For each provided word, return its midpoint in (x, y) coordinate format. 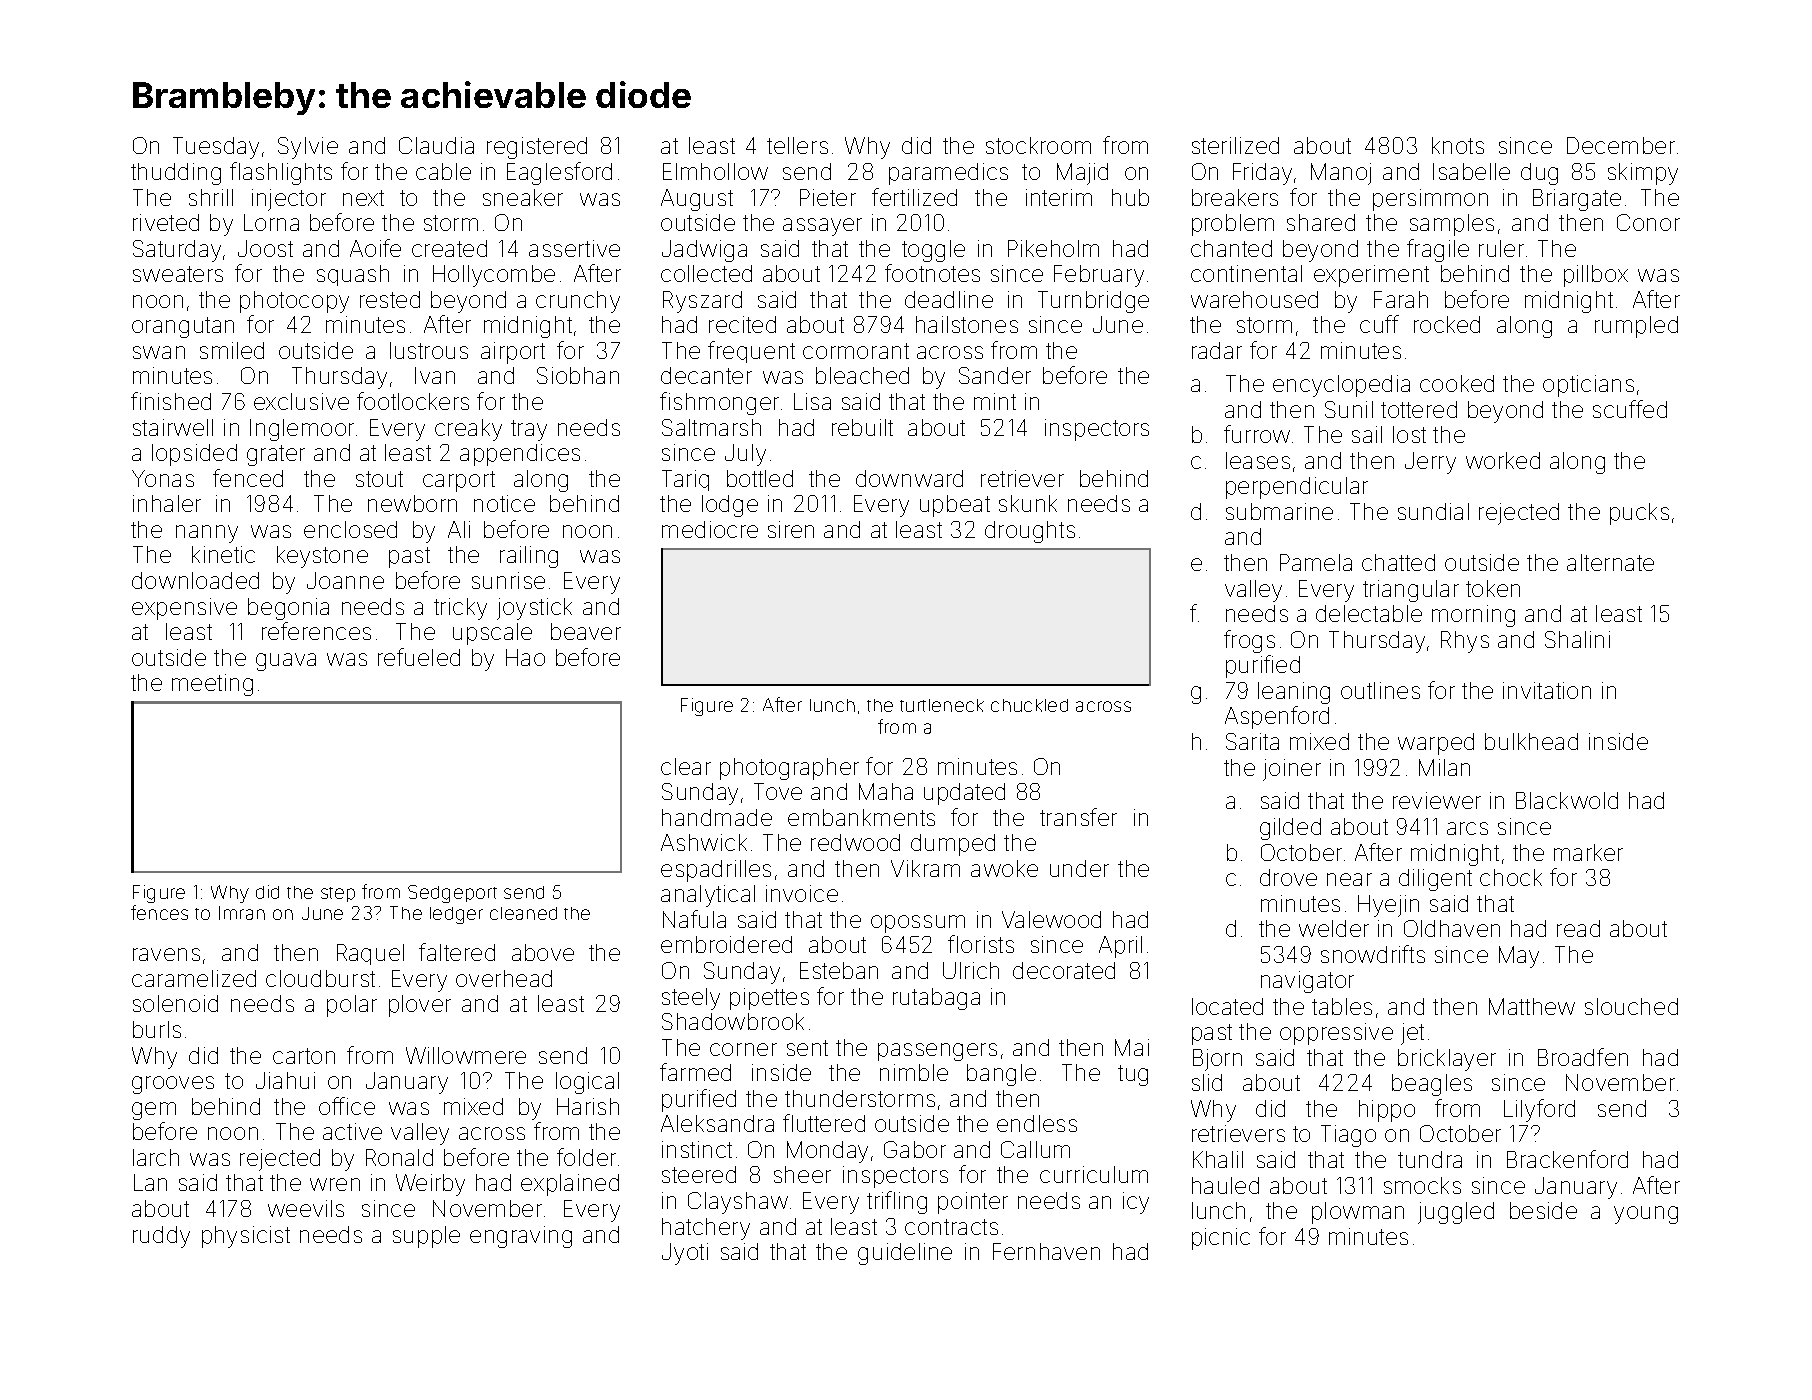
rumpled (1636, 327)
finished (171, 401)
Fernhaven (1046, 1251)
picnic (1221, 1239)
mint (995, 401)
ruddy (161, 1237)
